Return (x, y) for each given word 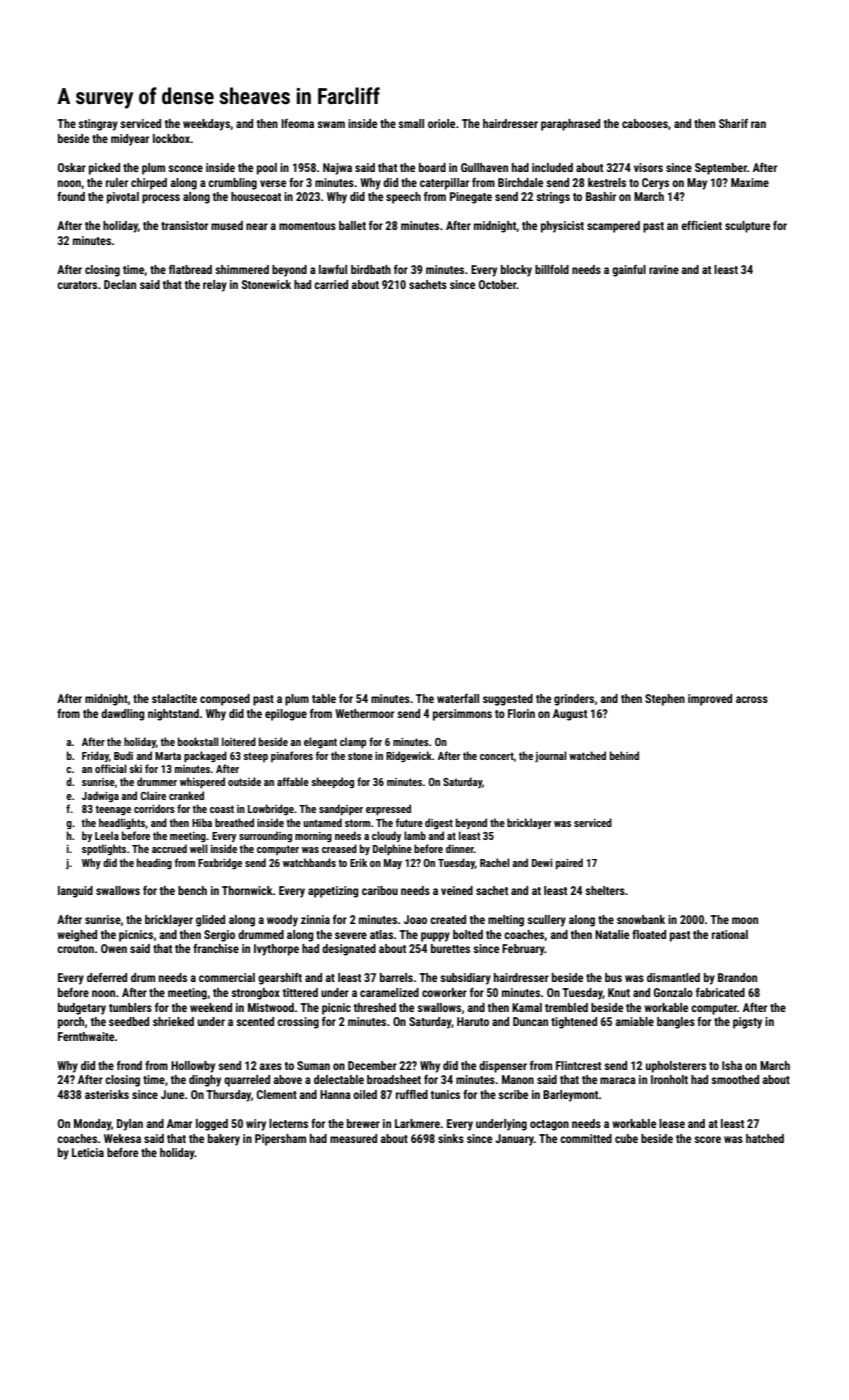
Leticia (88, 1152)
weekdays (206, 125)
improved (710, 700)
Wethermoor (364, 713)
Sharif (733, 123)
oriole (441, 123)
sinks (451, 1138)
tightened (574, 1023)
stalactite (174, 698)
